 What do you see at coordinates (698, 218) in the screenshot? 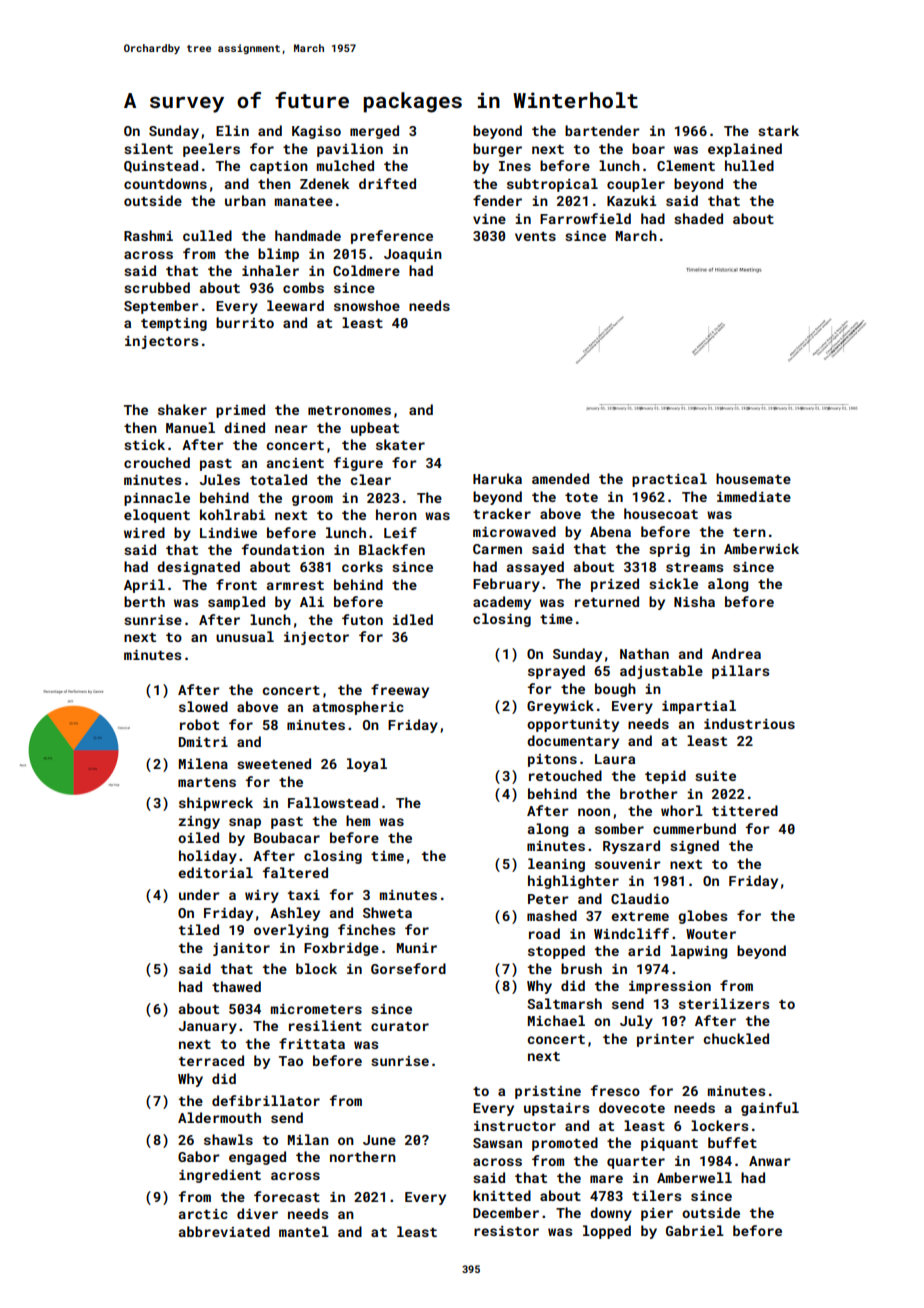
I see `shaded` at bounding box center [698, 218].
